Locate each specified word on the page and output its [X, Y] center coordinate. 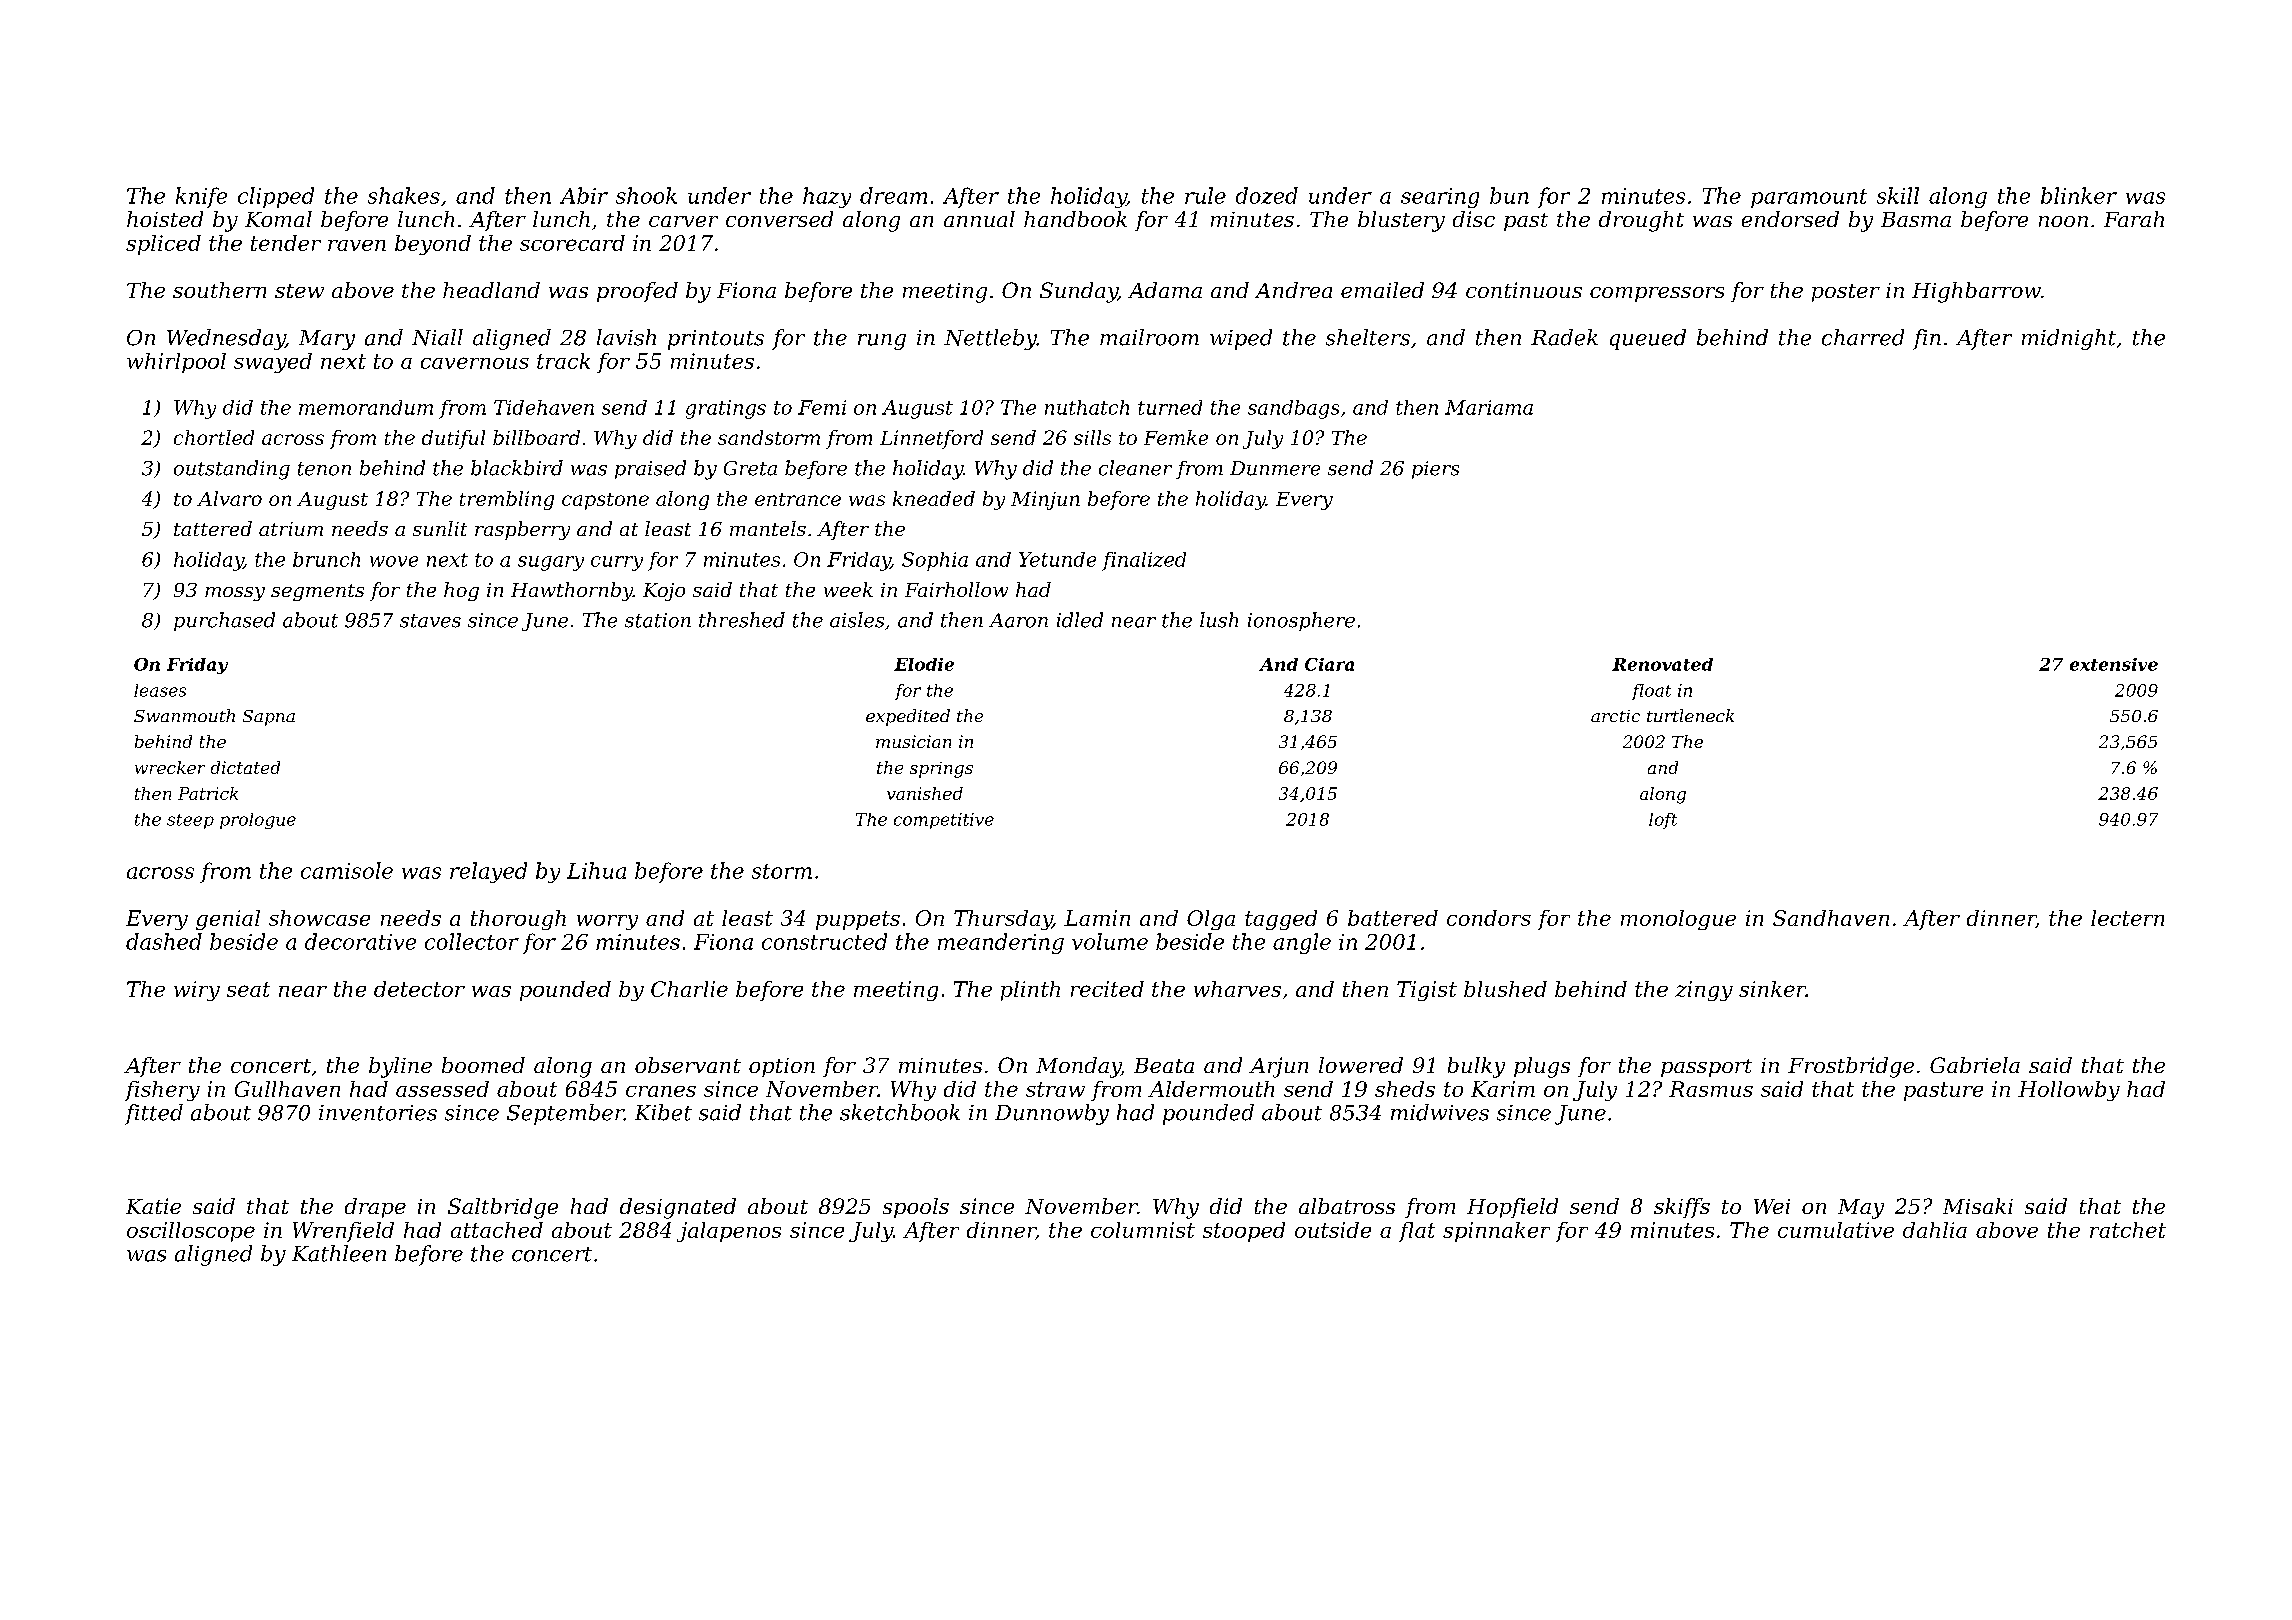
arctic [1615, 716]
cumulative [1836, 1230]
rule [1205, 195]
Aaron [1018, 620]
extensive [2114, 664]
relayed [488, 872]
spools [916, 1208]
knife [201, 197]
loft [1663, 821]
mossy [235, 594]
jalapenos [729, 1232]
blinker [2079, 195]
